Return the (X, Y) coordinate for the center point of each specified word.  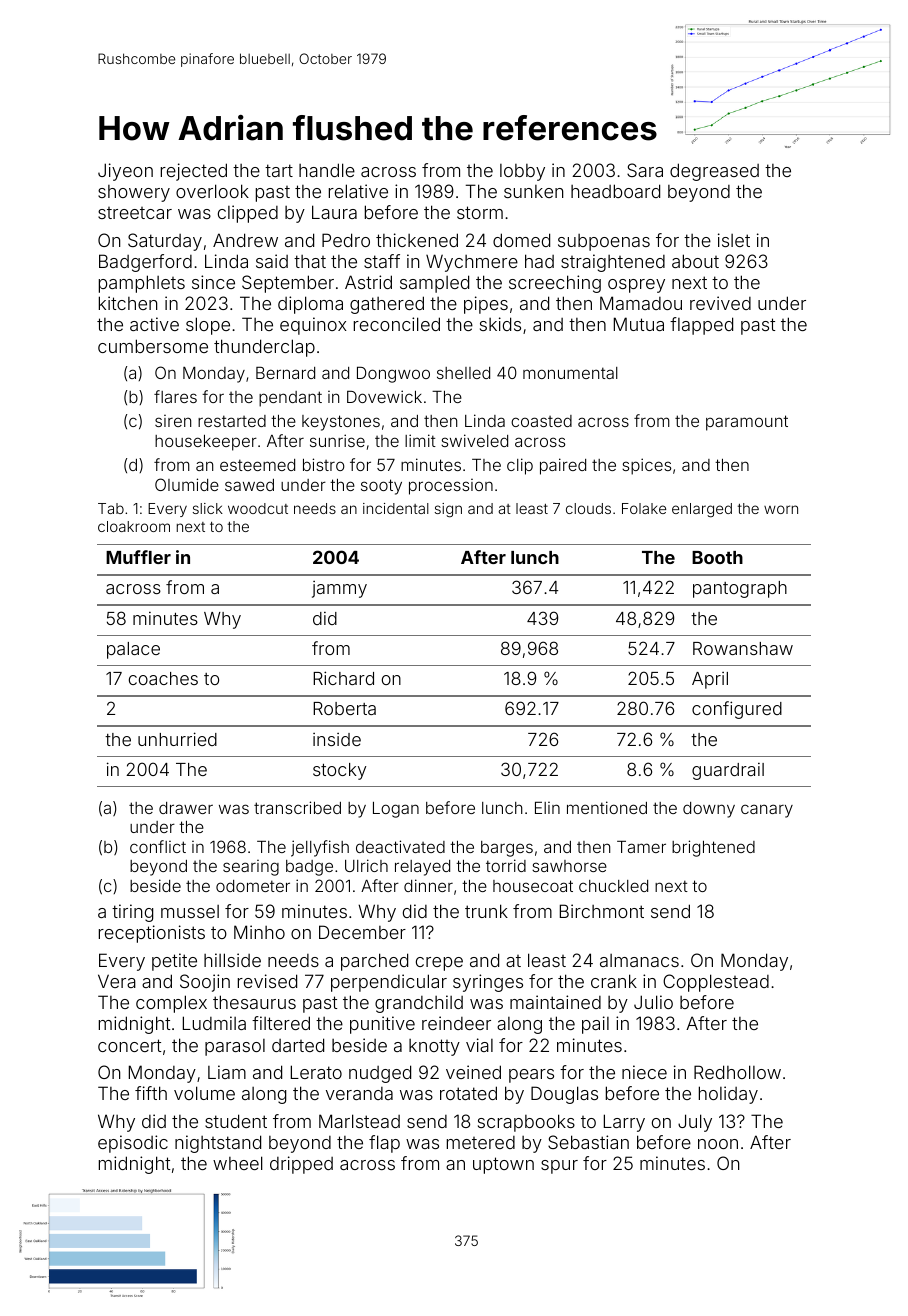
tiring (132, 913)
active (154, 324)
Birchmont (602, 911)
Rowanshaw (743, 648)
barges (507, 849)
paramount (747, 423)
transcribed (297, 807)
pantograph (740, 589)
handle (327, 170)
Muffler (138, 557)
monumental (570, 373)
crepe (439, 964)
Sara (645, 170)
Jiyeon (125, 172)
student (236, 1121)
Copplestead (716, 983)
